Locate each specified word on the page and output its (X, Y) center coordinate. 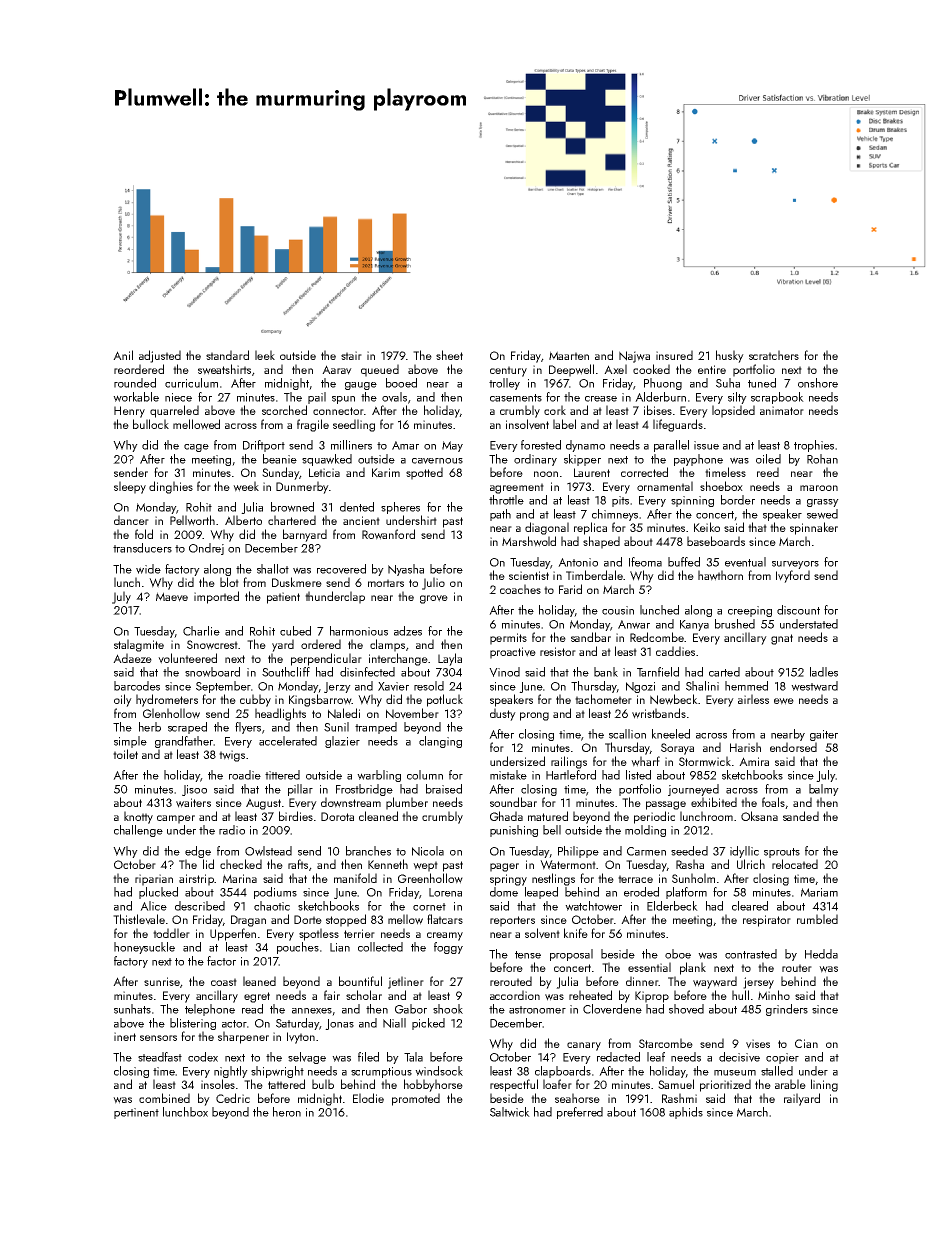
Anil (123, 355)
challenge (138, 831)
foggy (448, 948)
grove (434, 599)
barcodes (137, 686)
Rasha (690, 864)
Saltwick (510, 1112)
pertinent (136, 1113)
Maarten (569, 355)
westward (814, 686)
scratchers (774, 355)
